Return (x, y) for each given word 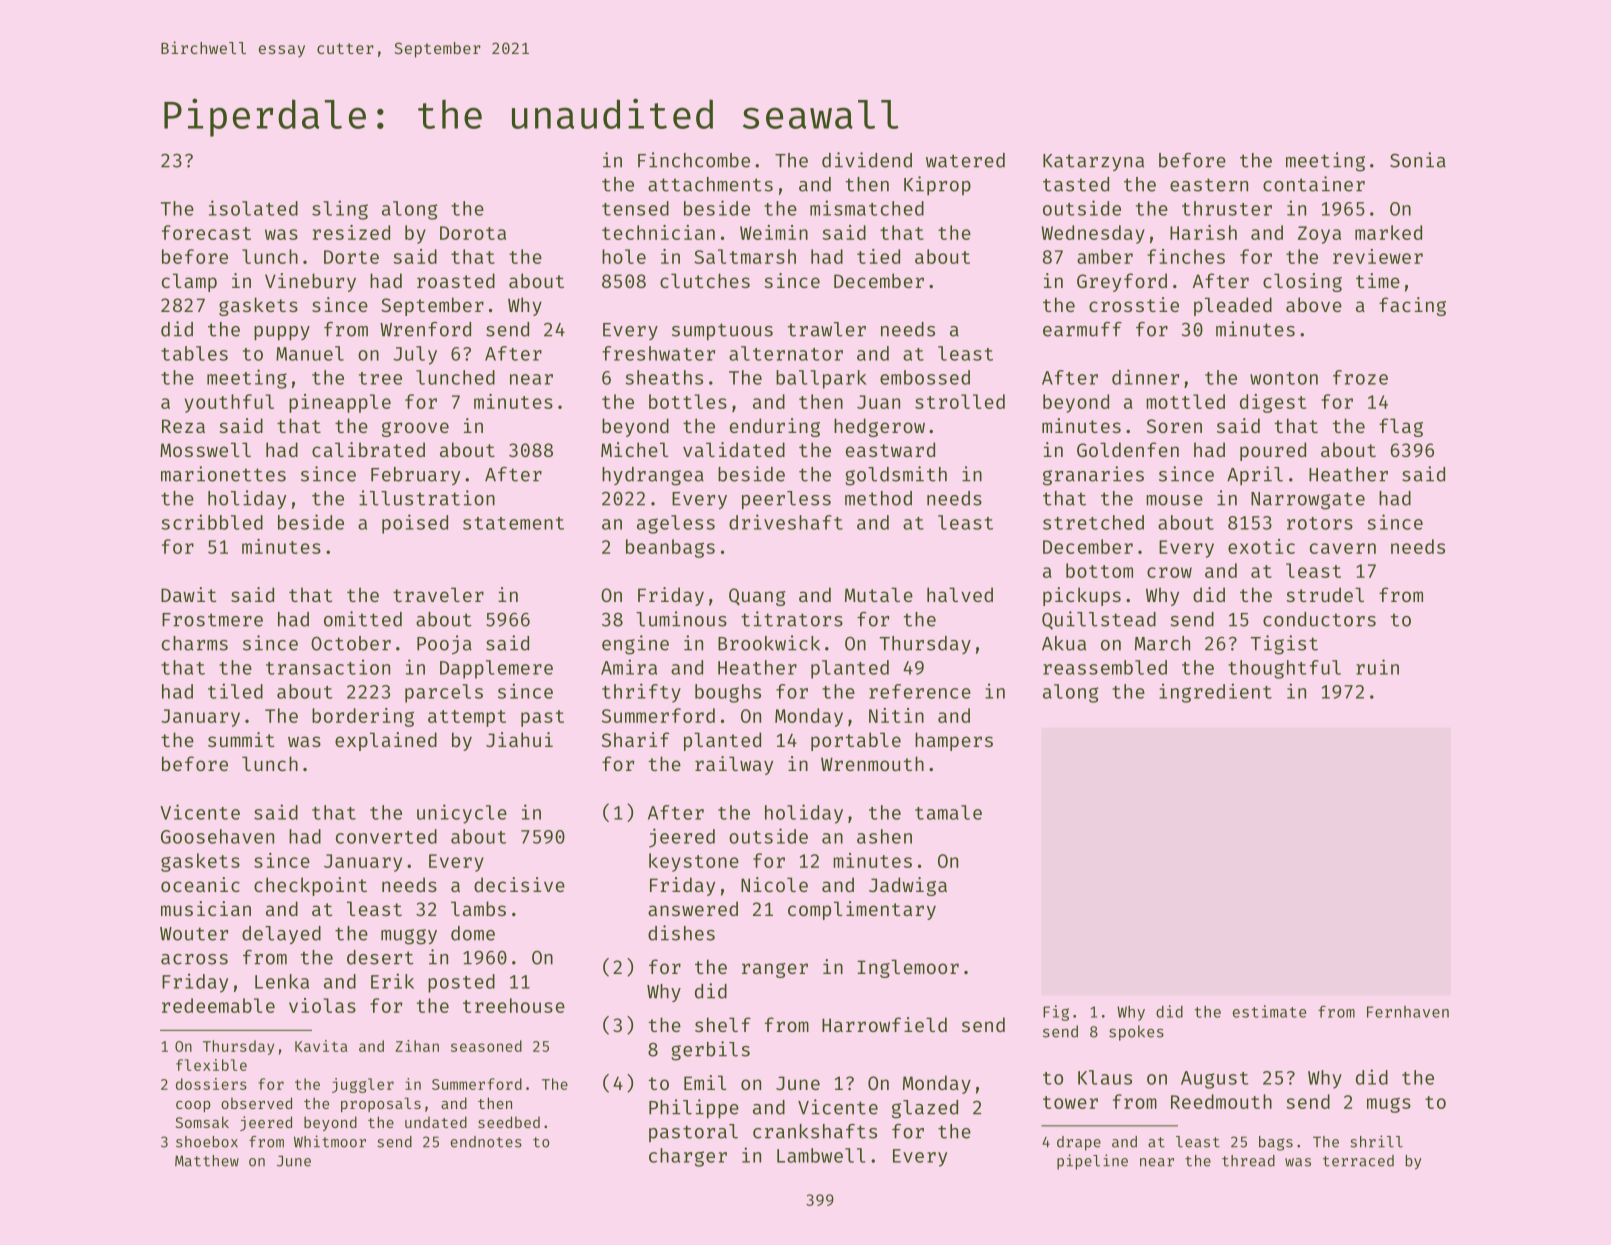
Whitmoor (330, 1141)
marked (1388, 232)
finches (1186, 256)
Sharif (636, 739)
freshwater (658, 353)
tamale (948, 812)
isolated (253, 208)
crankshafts (815, 1131)
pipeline (1092, 1162)
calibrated (368, 449)
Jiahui (519, 739)
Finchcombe (694, 160)
